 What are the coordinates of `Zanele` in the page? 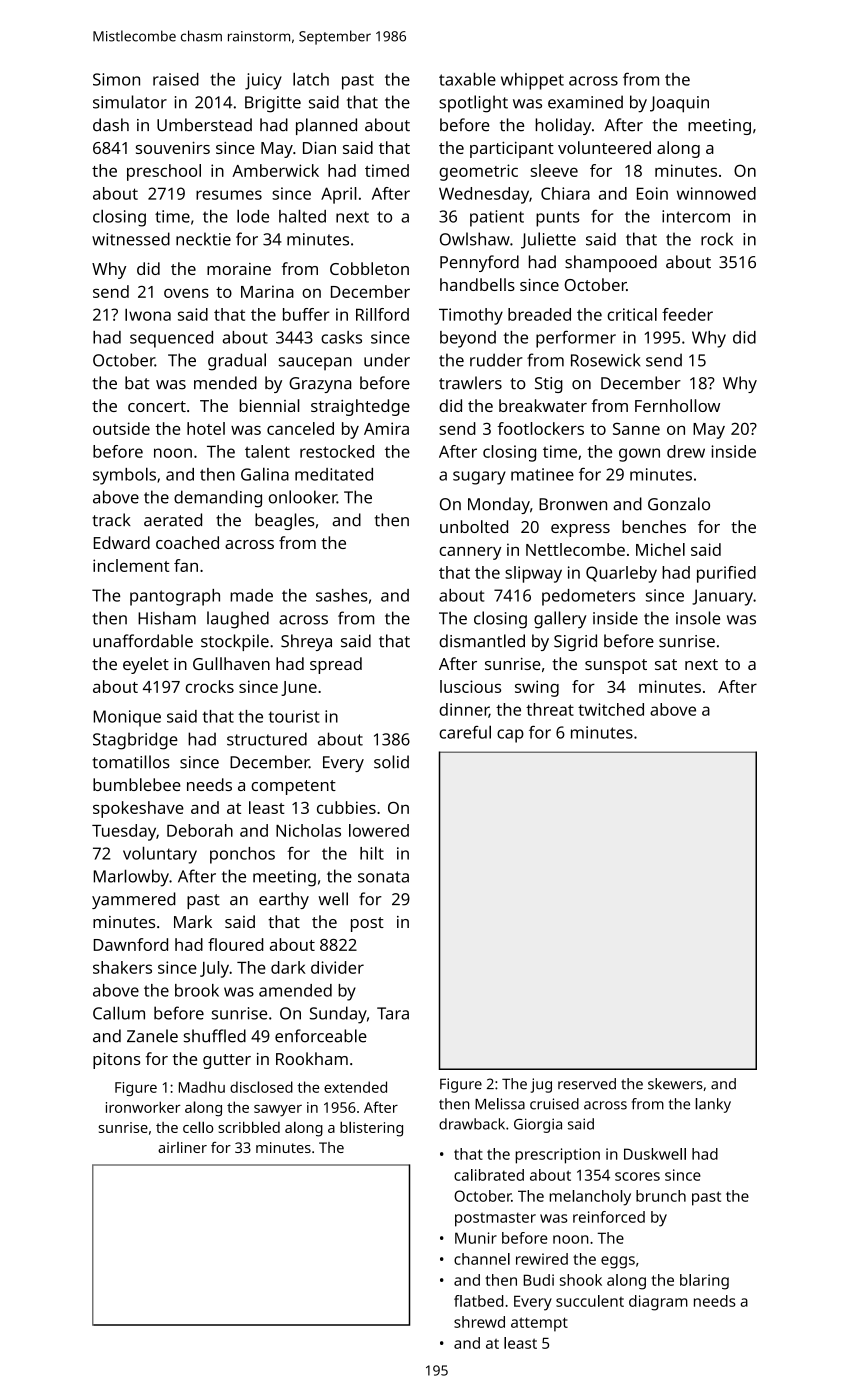 It's located at (152, 1036).
